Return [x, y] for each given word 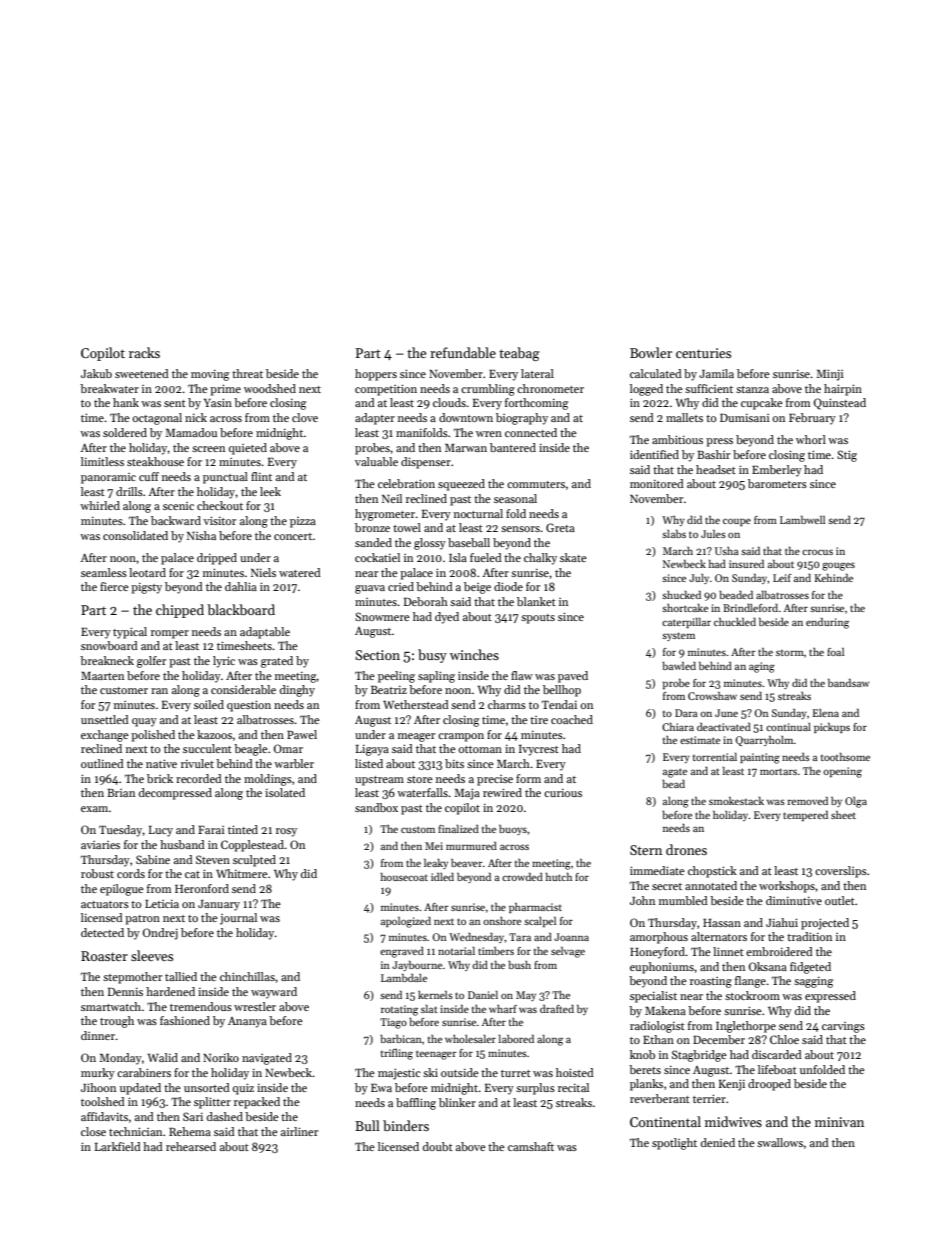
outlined [102, 763]
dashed [225, 1116]
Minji [830, 375]
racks [144, 352]
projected [825, 924]
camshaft [531, 1146]
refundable [463, 352]
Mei [434, 846]
